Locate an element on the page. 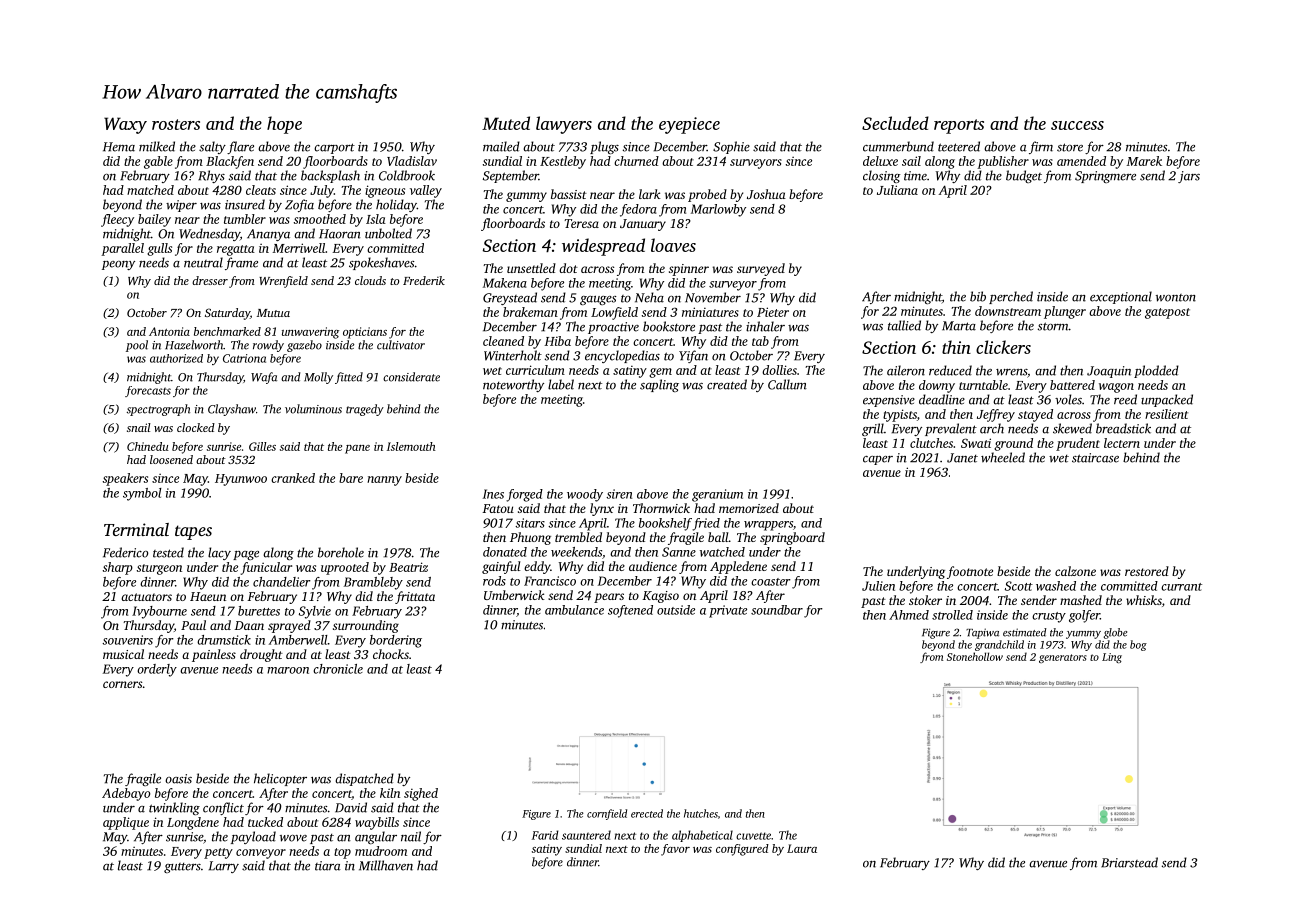 The width and height of the image is (1308, 924). Islemouth is located at coordinates (411, 446).
